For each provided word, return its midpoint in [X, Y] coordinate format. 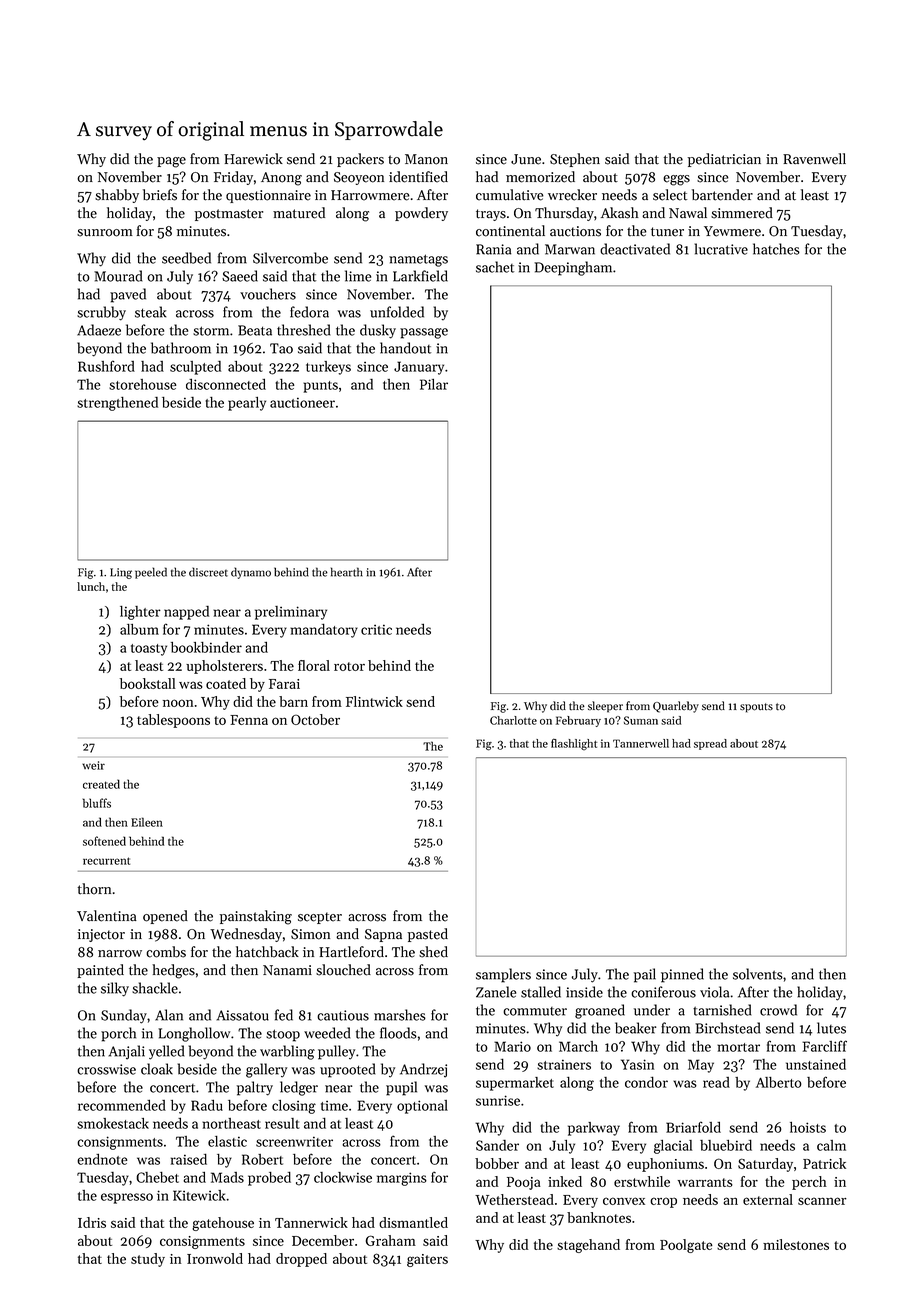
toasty [149, 650]
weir [93, 765]
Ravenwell [814, 159]
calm [831, 1145]
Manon [426, 159]
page [171, 162]
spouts [756, 708]
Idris [92, 1222]
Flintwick [374, 701]
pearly [247, 404]
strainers [564, 1064]
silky [115, 989]
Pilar [434, 384]
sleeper [605, 707]
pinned [682, 975]
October [315, 719]
